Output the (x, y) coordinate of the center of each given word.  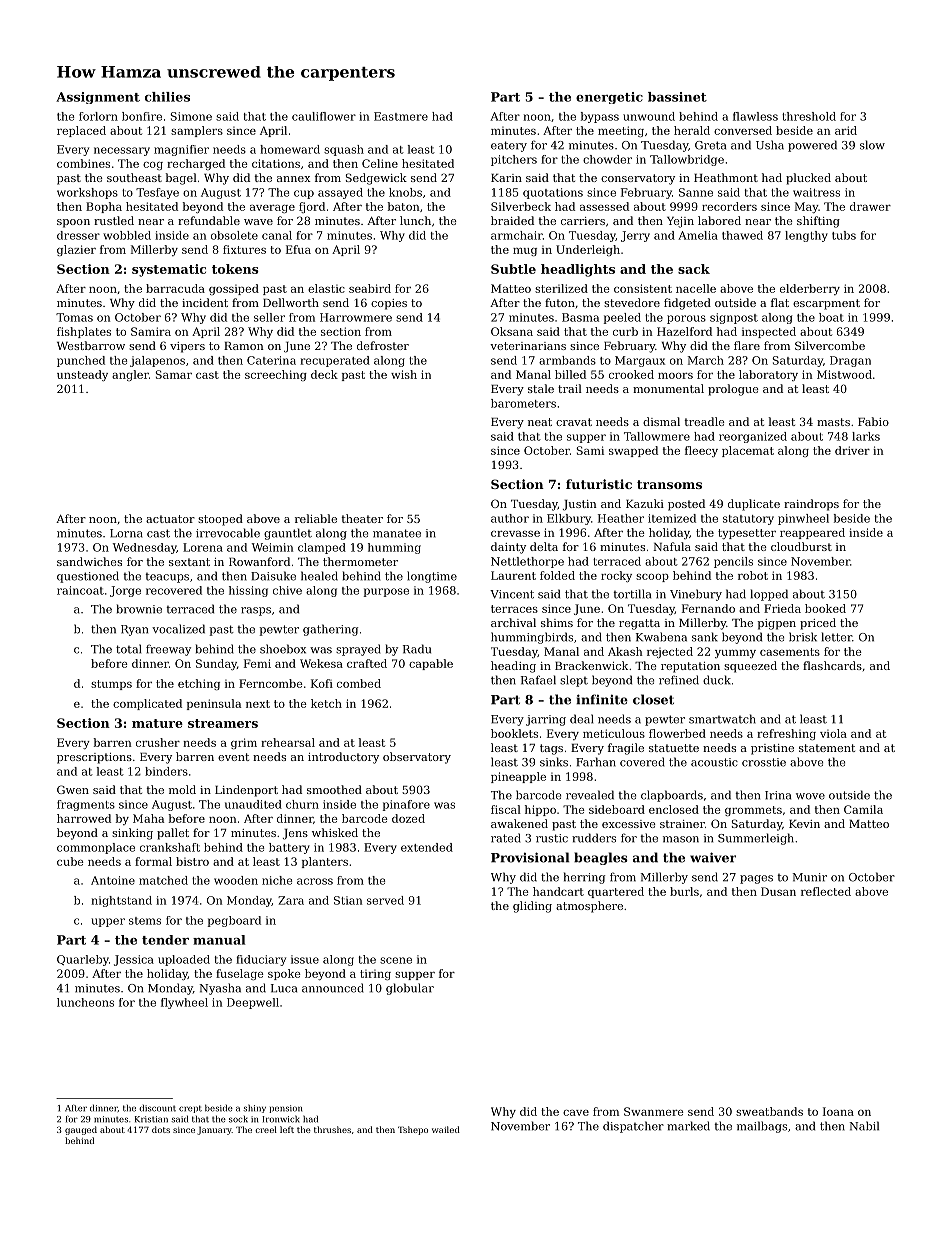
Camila (863, 809)
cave (576, 1113)
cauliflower (324, 116)
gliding (532, 907)
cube (70, 861)
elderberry (810, 289)
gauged (81, 1130)
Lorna (126, 533)
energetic (609, 98)
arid (846, 130)
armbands (567, 360)
